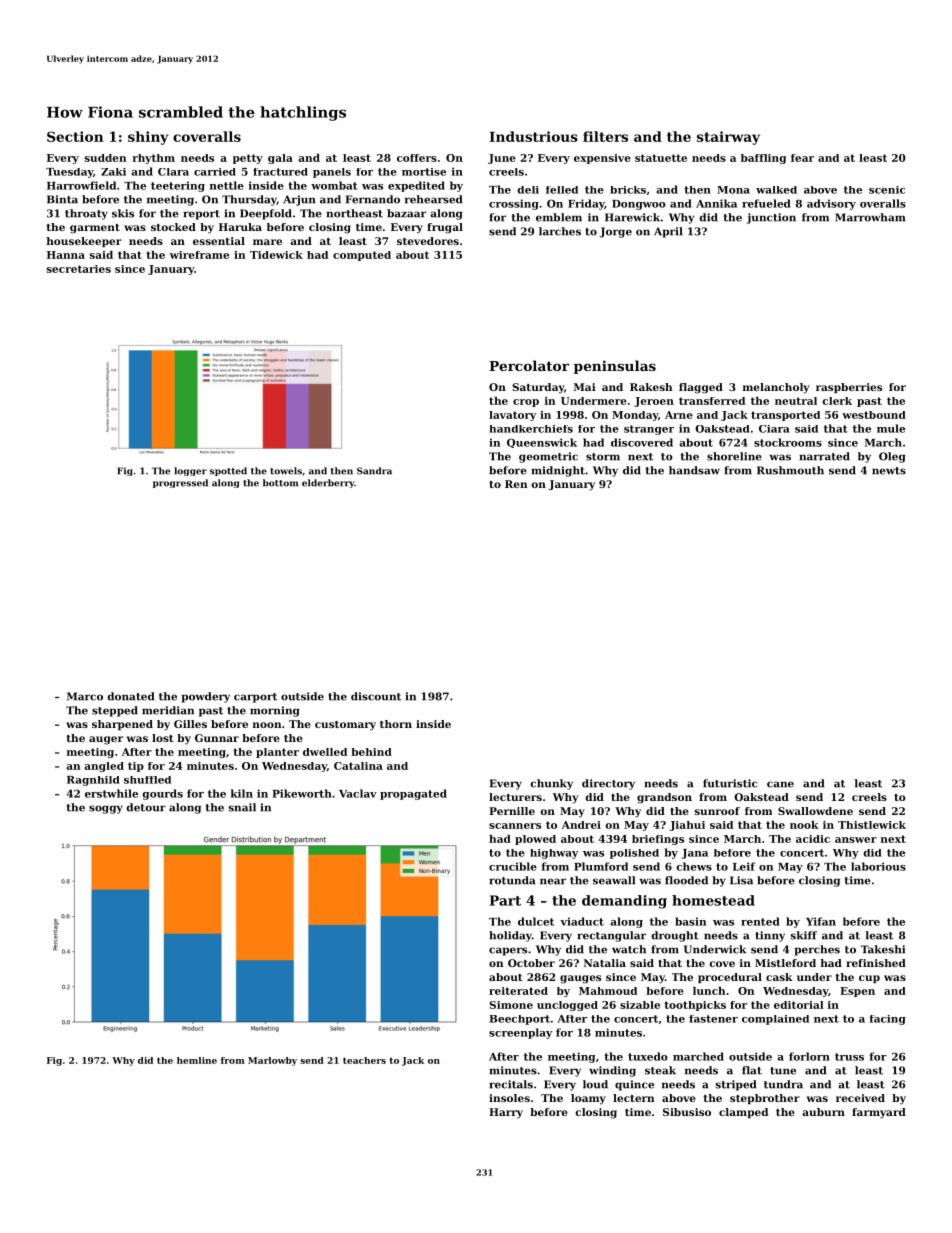  Describe the element at coordinates (771, 218) in the screenshot. I see `junction` at that location.
